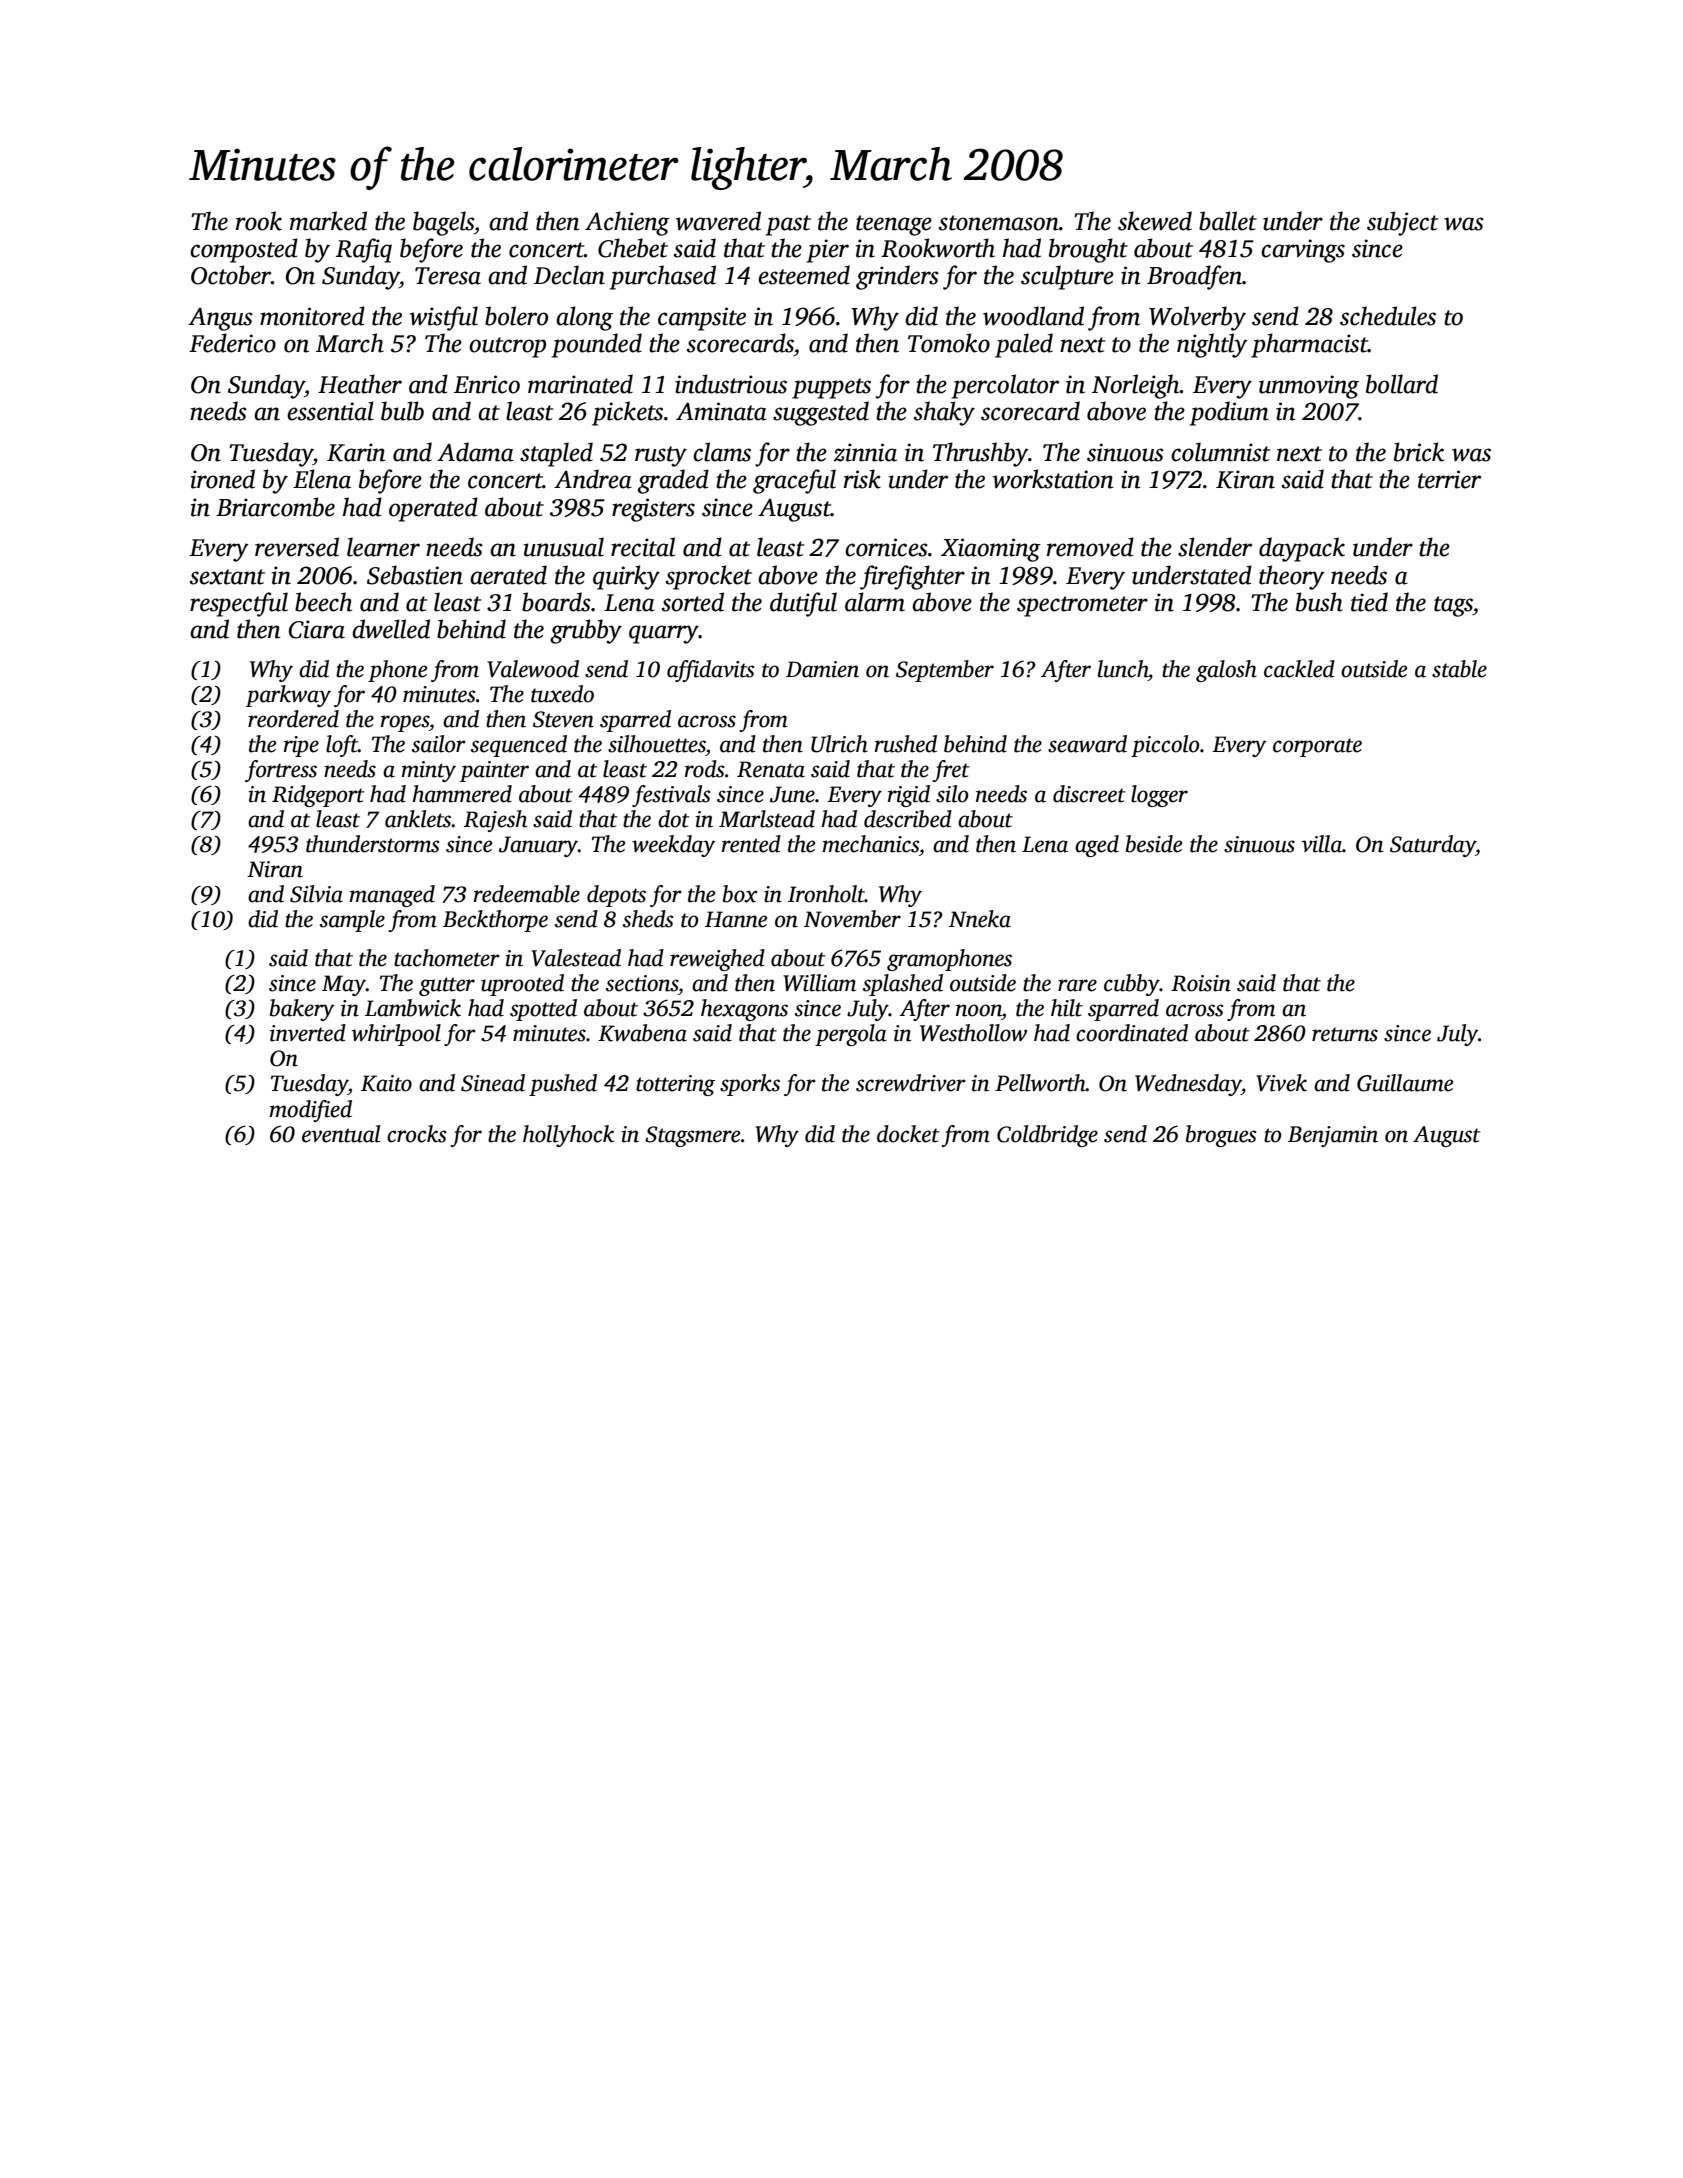 The width and height of the image is (1683, 2178). I want to click on pharmacist, so click(1309, 345).
